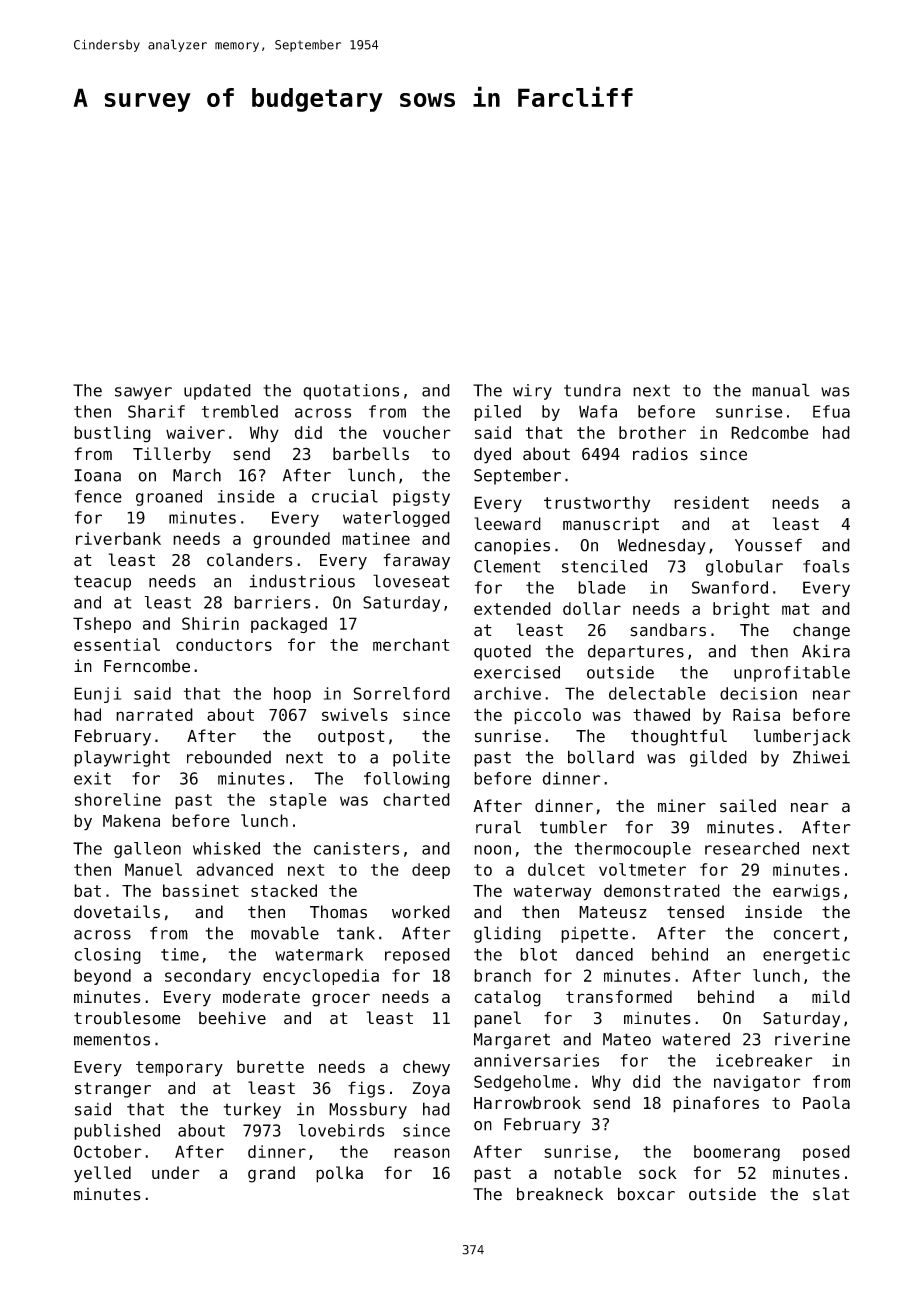 The height and width of the screenshot is (1308, 924). I want to click on quotations, so click(351, 392).
